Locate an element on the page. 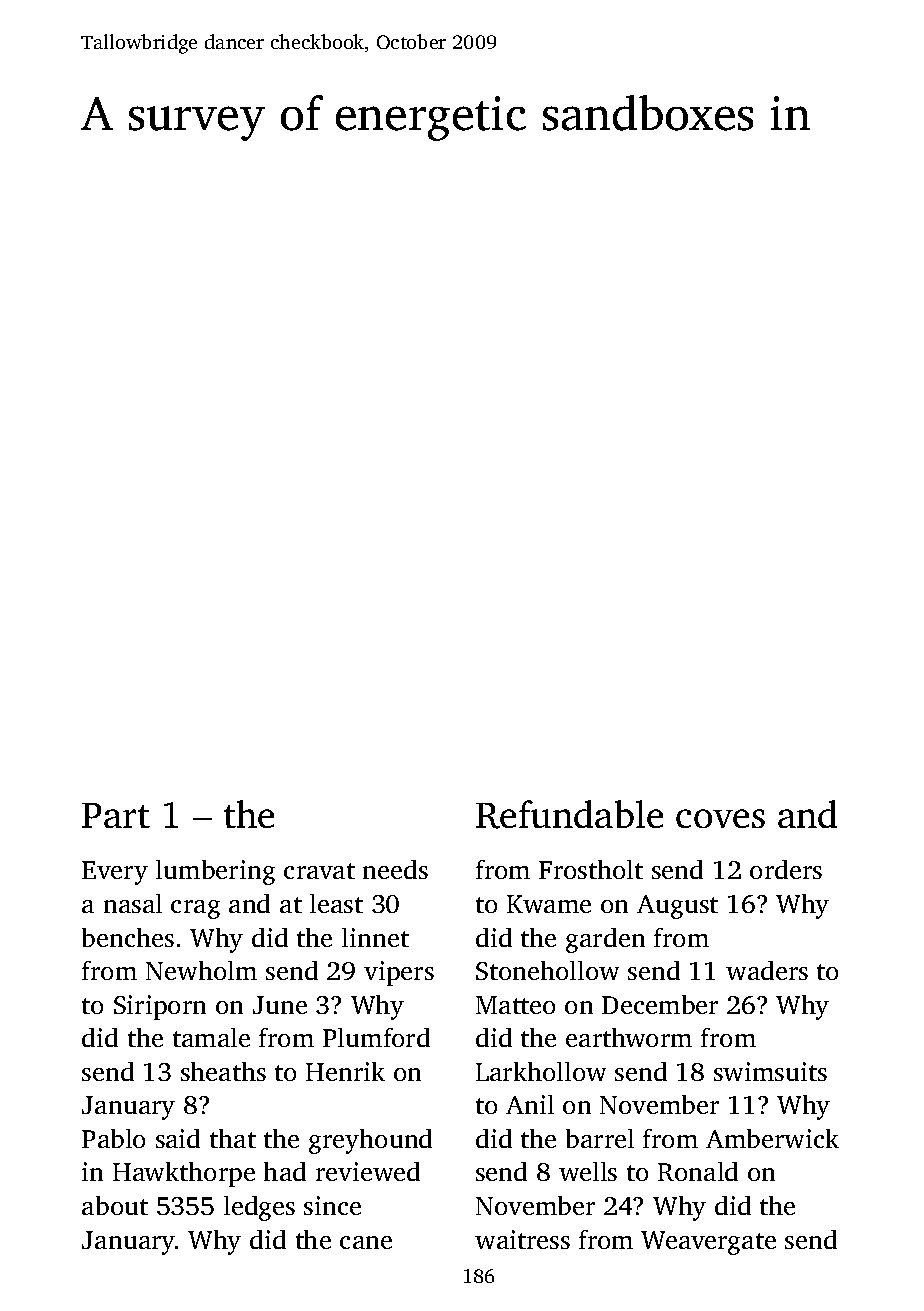 This document has height=1311, width=924. Matteo is located at coordinates (515, 1005).
